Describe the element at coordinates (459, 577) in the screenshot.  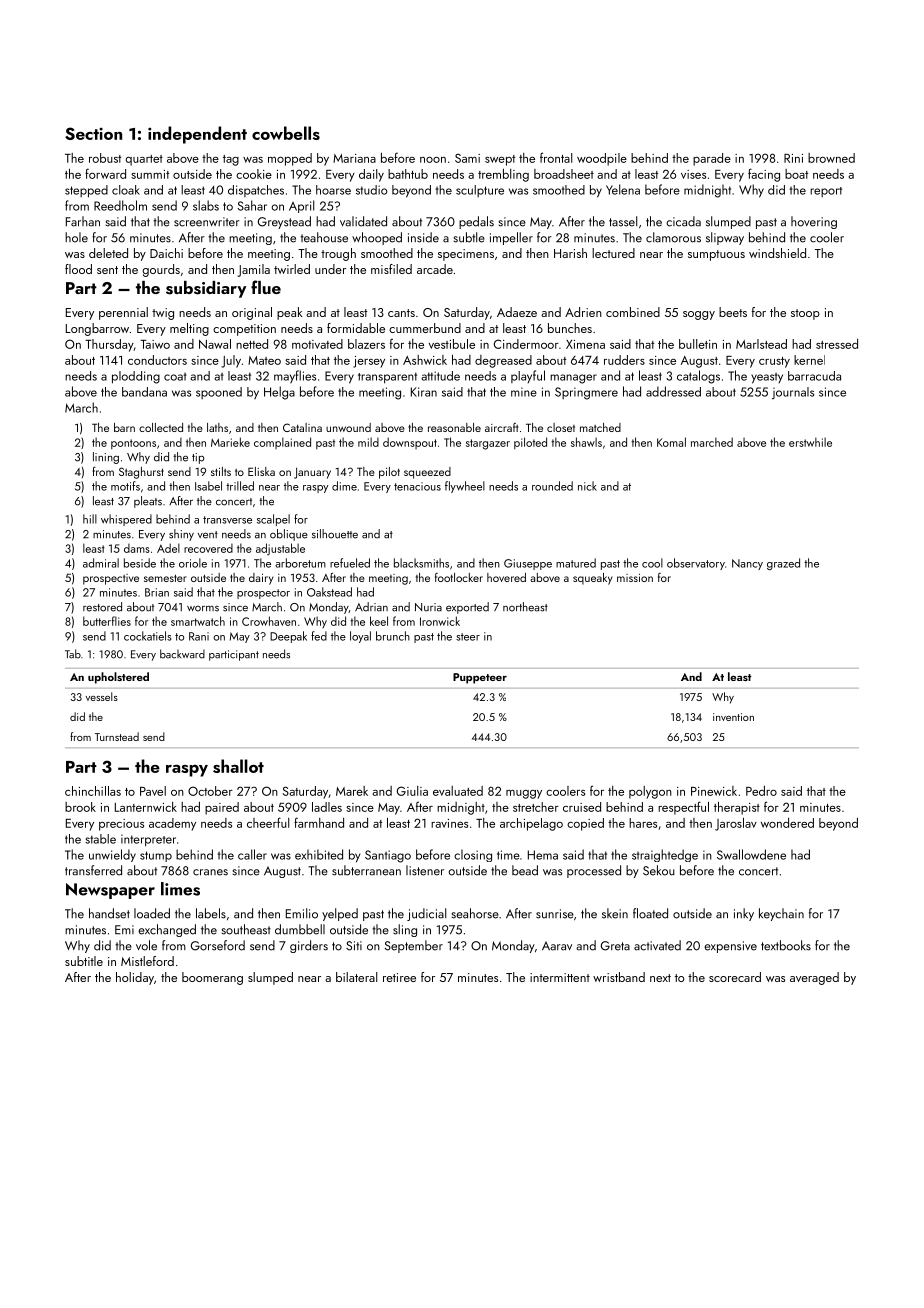
I see `footlocker` at that location.
